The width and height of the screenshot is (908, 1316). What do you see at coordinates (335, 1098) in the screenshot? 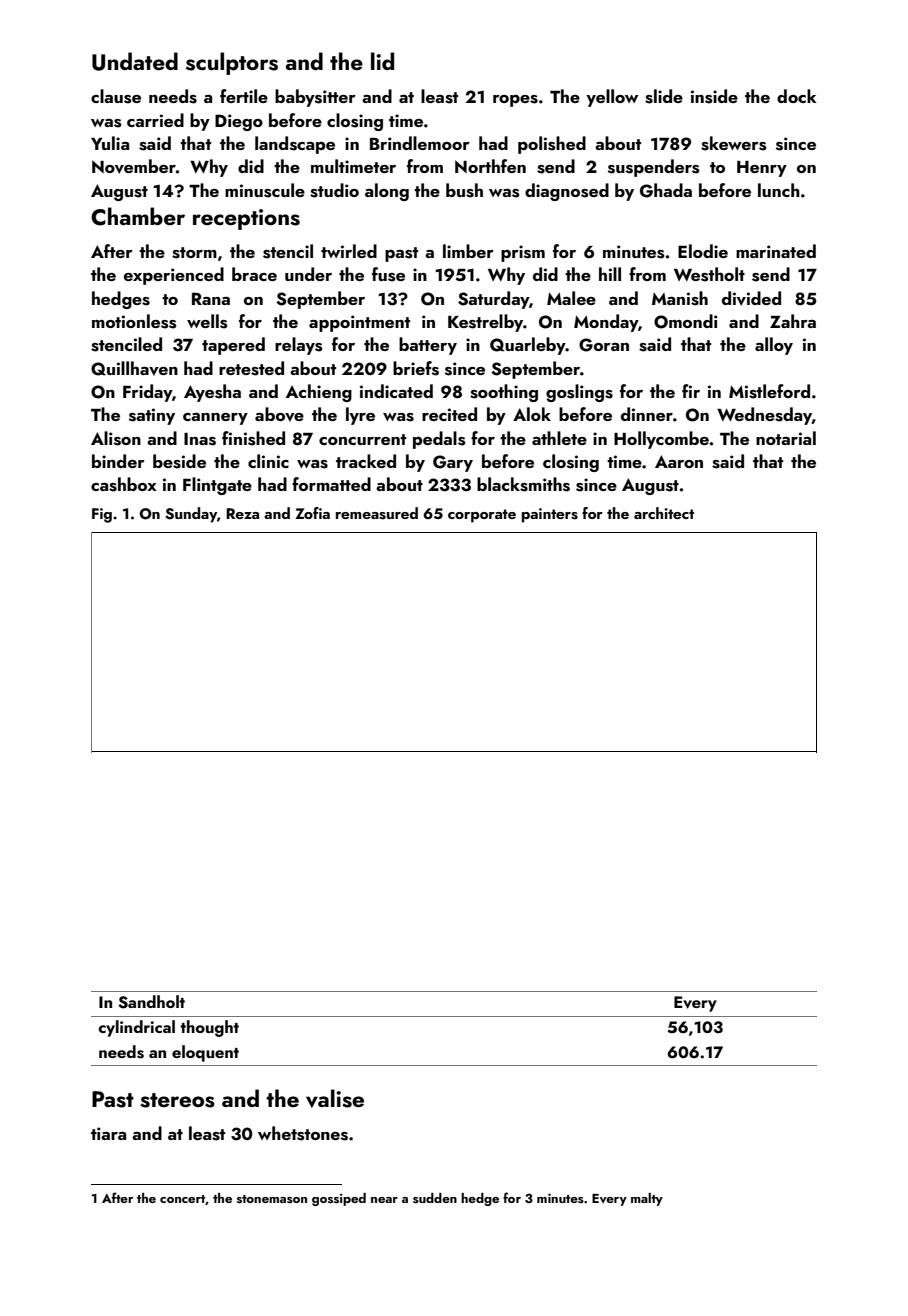
I see `valise` at bounding box center [335, 1098].
